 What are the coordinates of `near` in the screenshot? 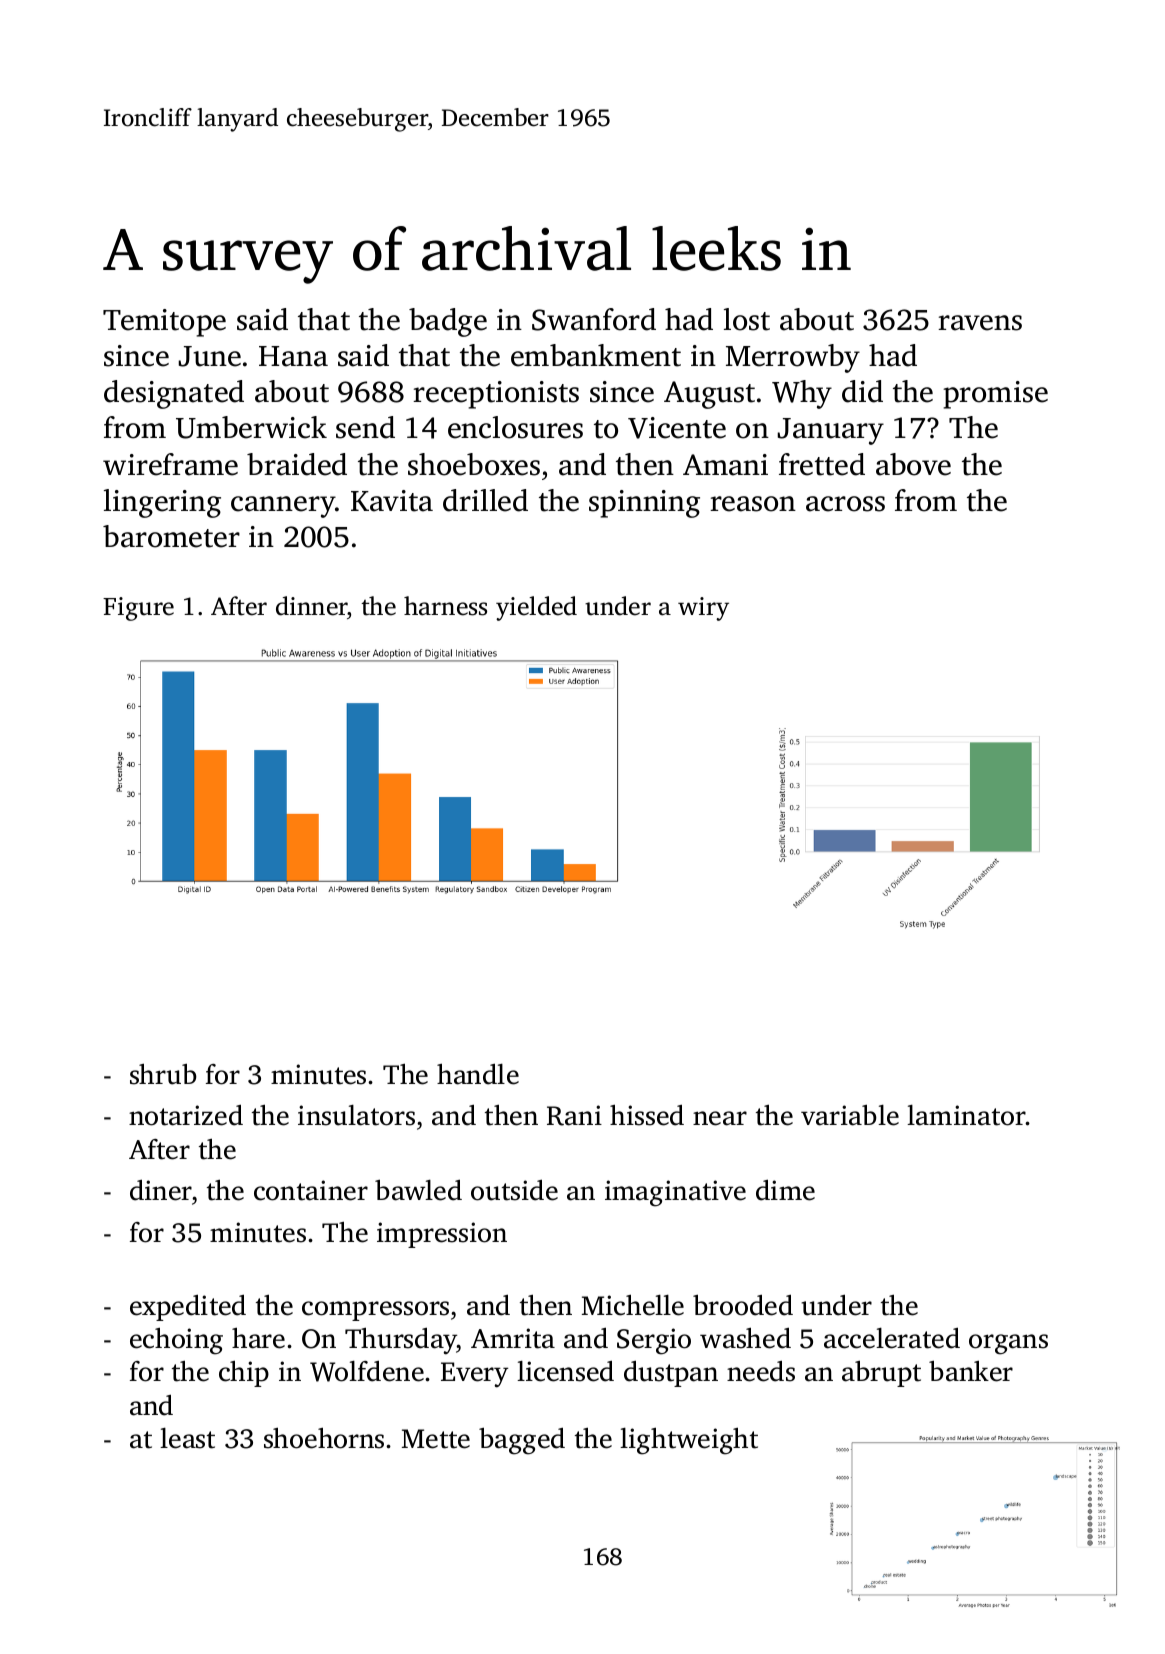 It's located at (720, 1118).
